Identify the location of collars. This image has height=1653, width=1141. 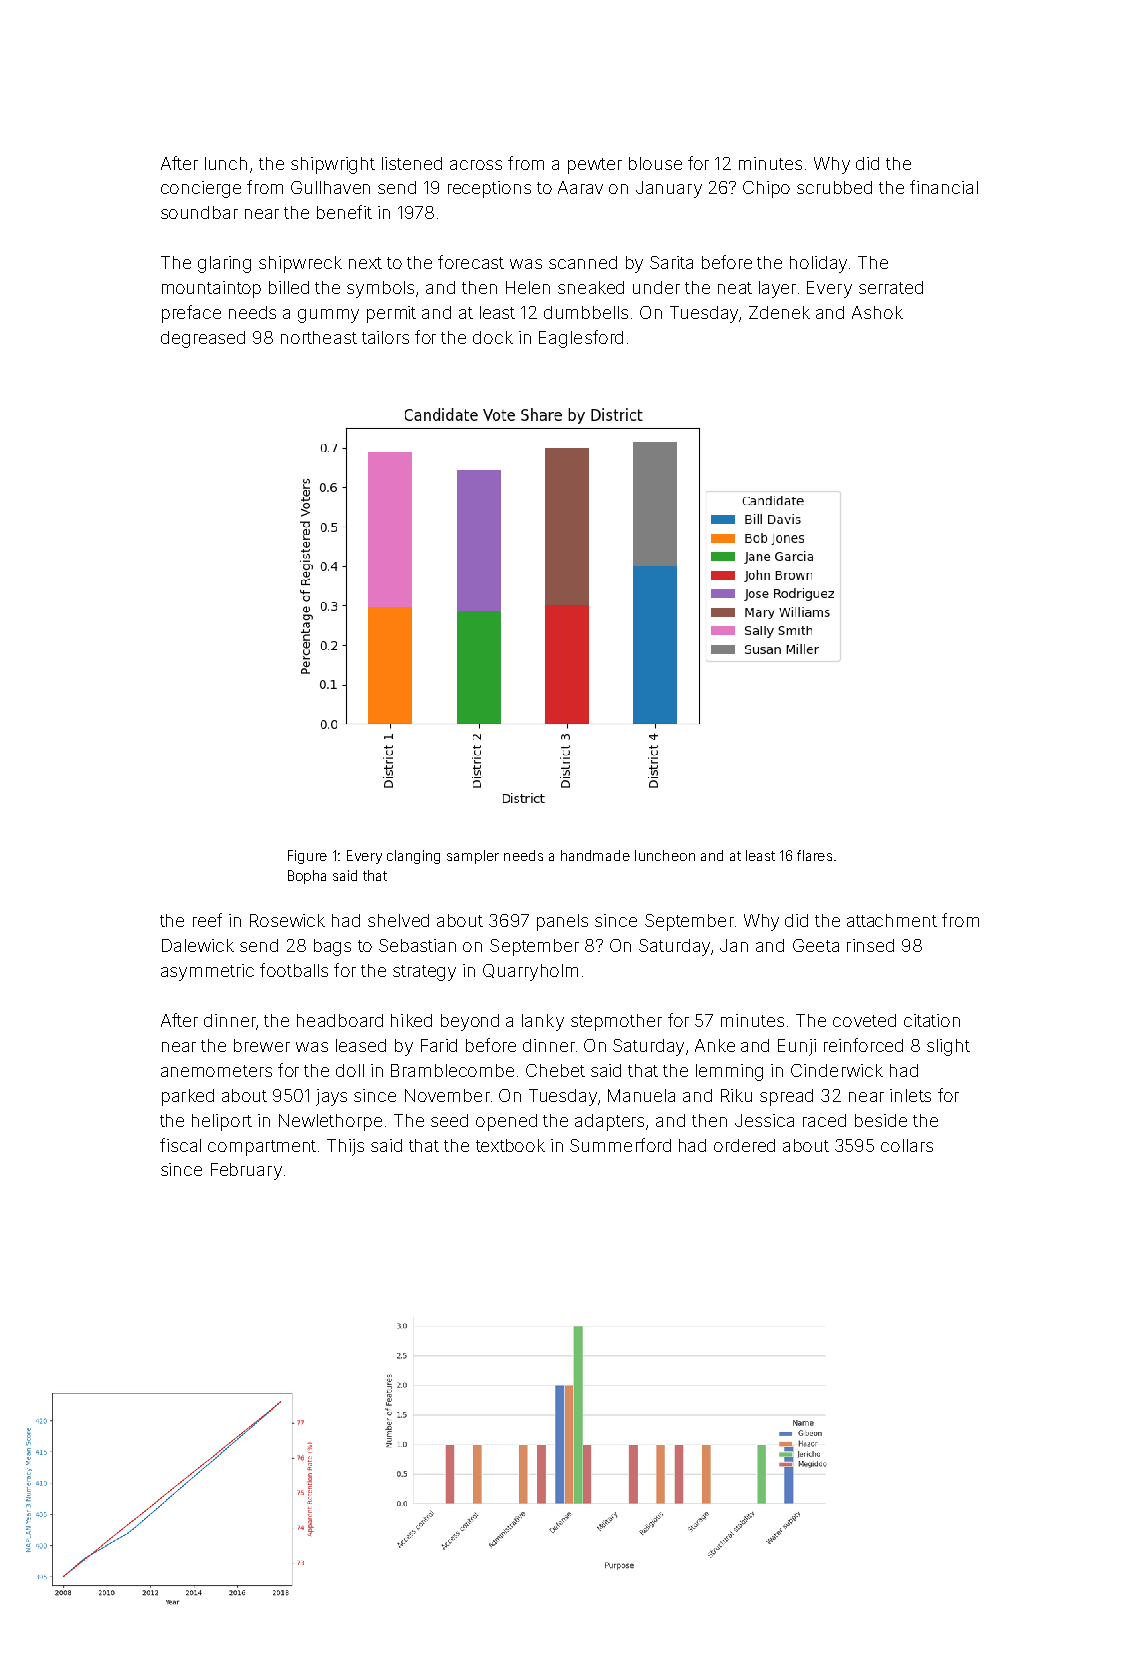
(907, 1145).
